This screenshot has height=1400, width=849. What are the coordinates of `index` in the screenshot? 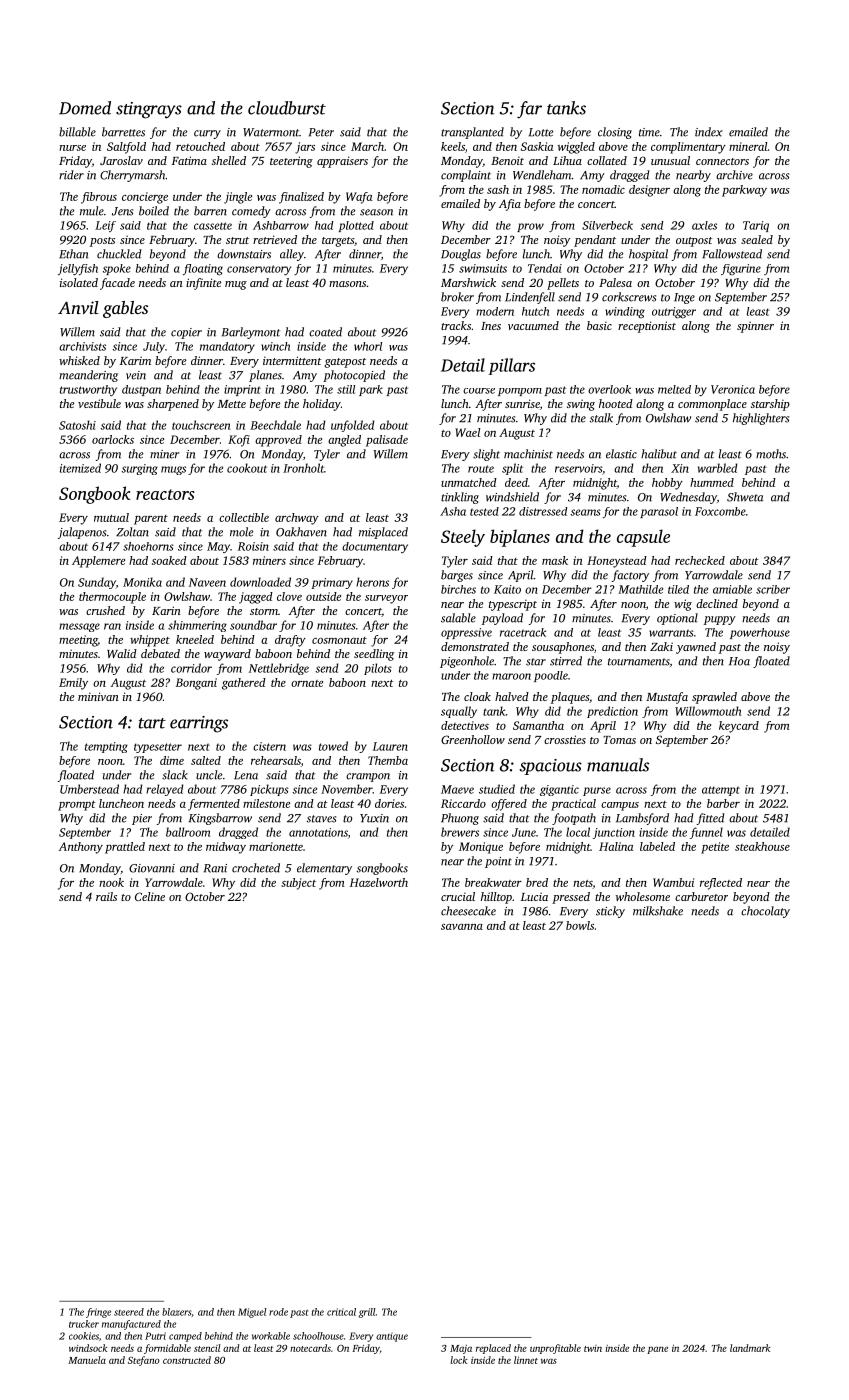 It's located at (709, 132).
